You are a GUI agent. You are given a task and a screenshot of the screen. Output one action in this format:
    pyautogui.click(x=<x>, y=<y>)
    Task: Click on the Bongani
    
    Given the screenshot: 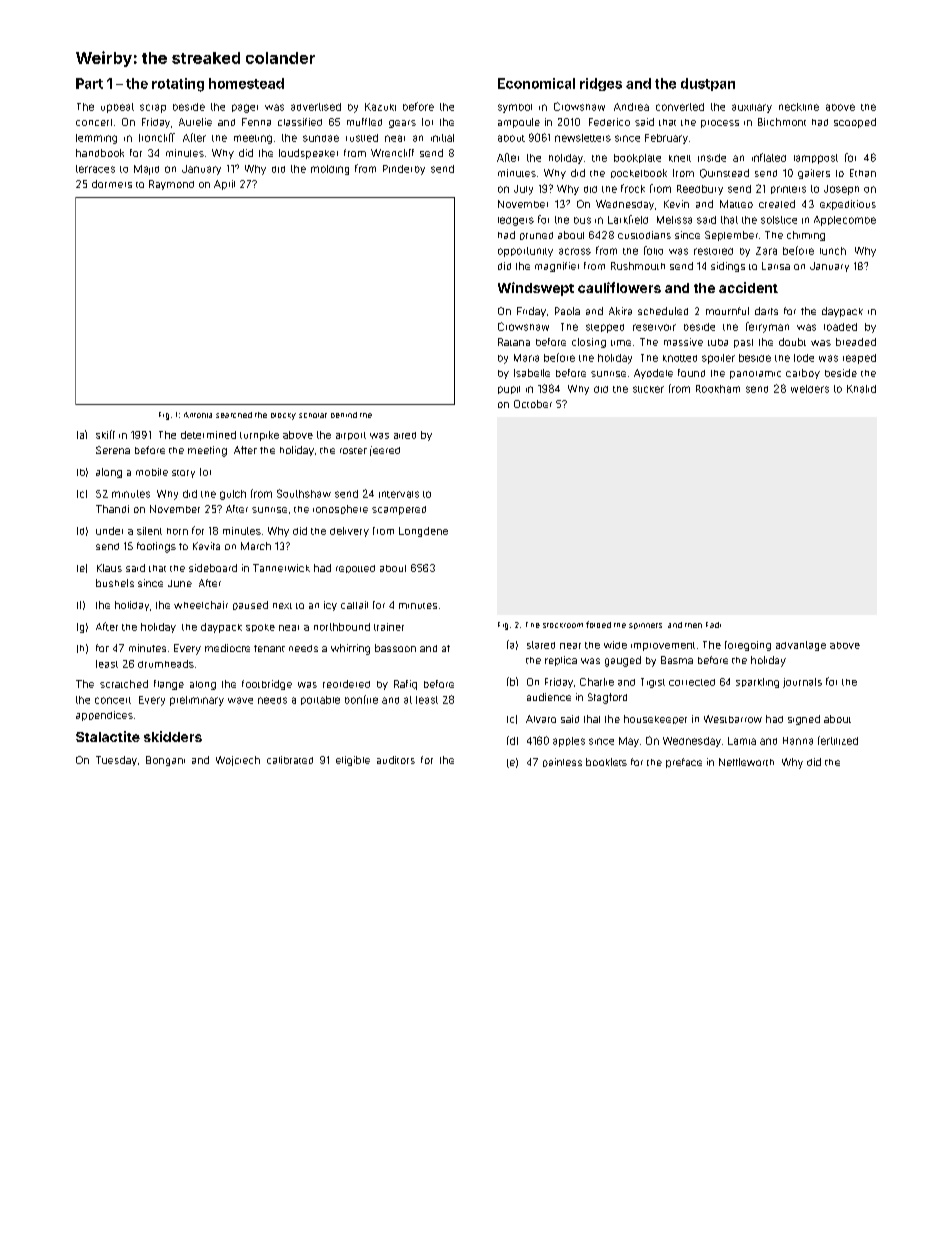 What is the action you would take?
    pyautogui.click(x=165, y=761)
